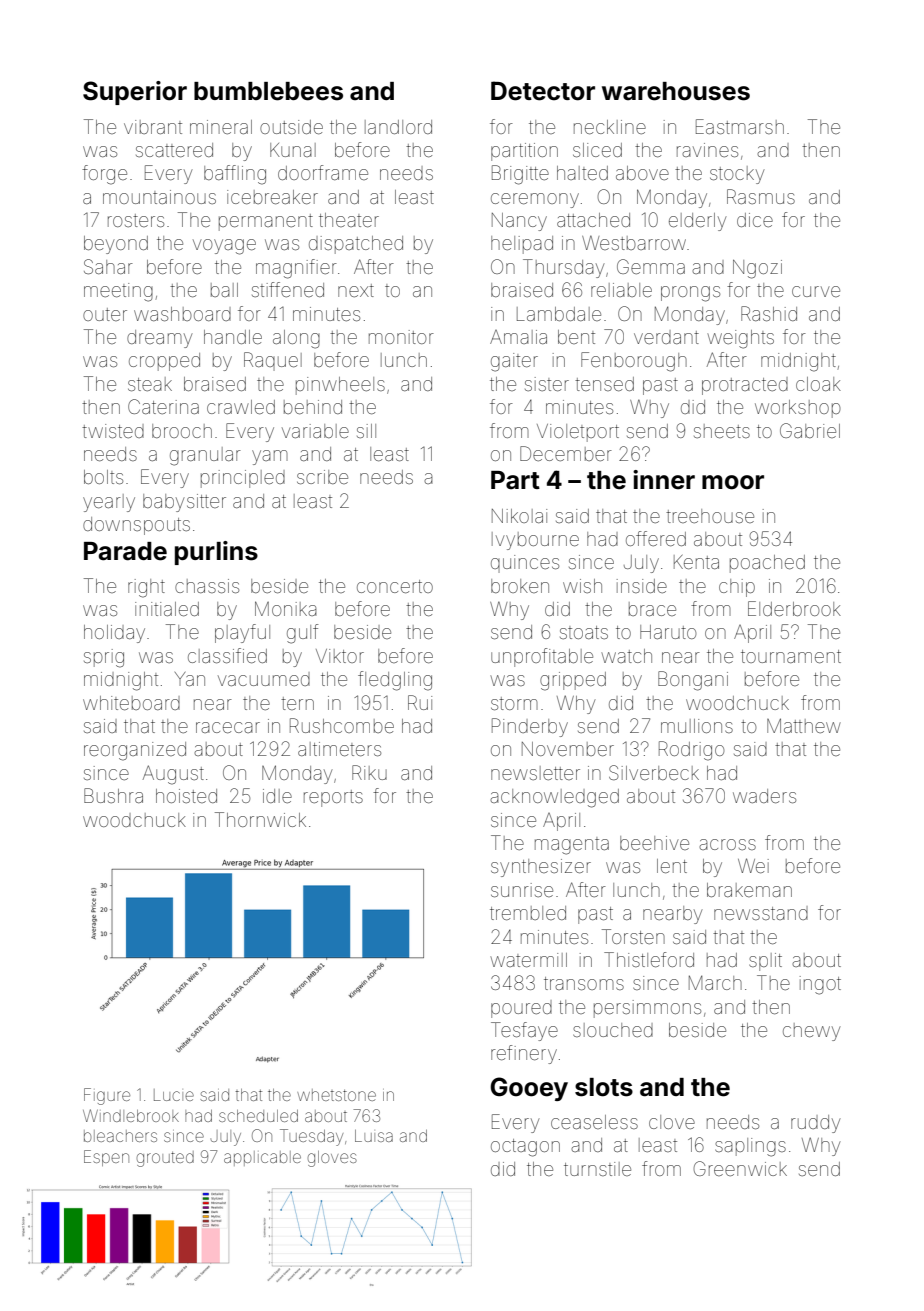 This page has height=1311, width=924. What do you see at coordinates (131, 703) in the page?
I see `whiteboard` at bounding box center [131, 703].
